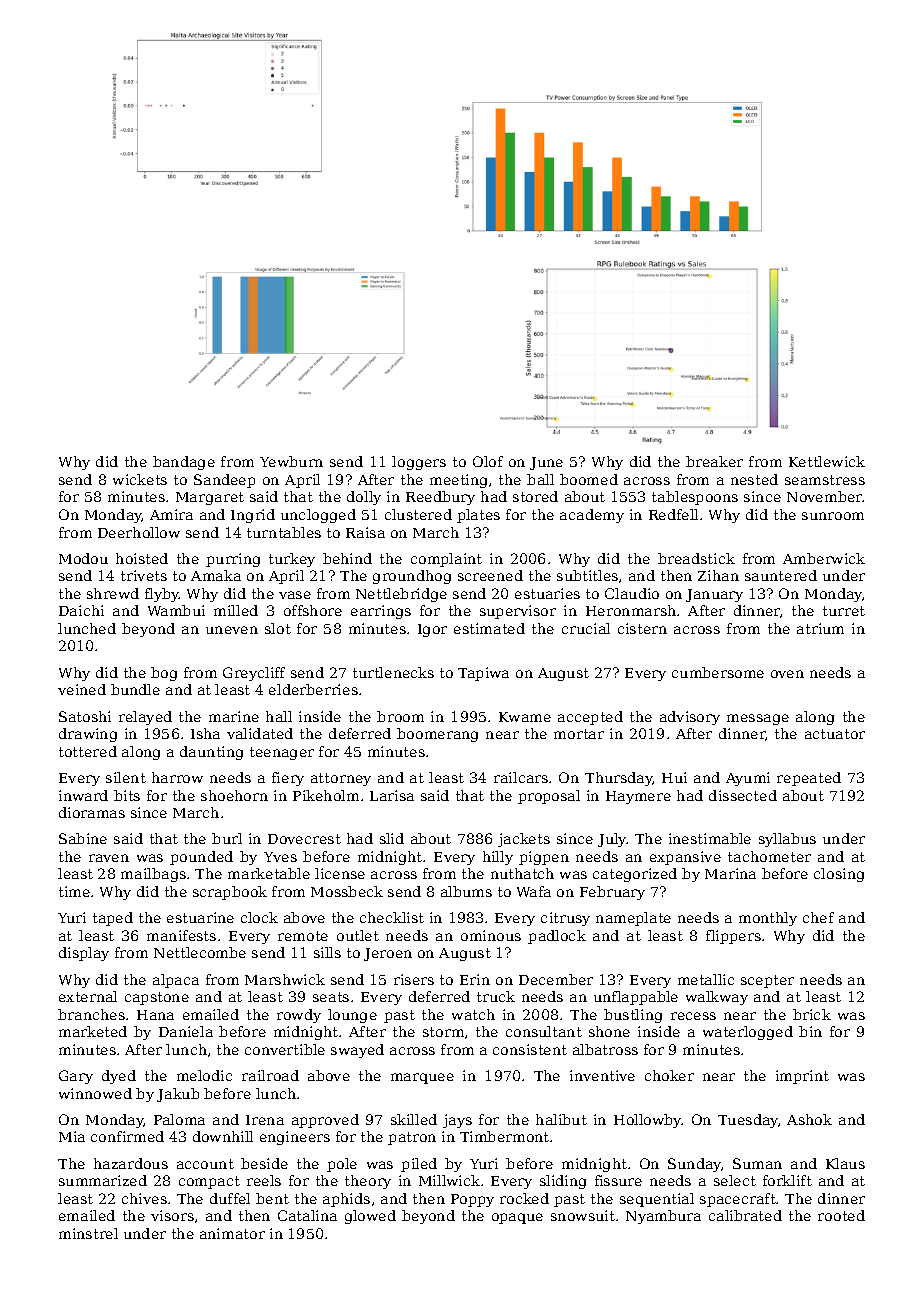  What do you see at coordinates (88, 996) in the document?
I see `external` at bounding box center [88, 996].
